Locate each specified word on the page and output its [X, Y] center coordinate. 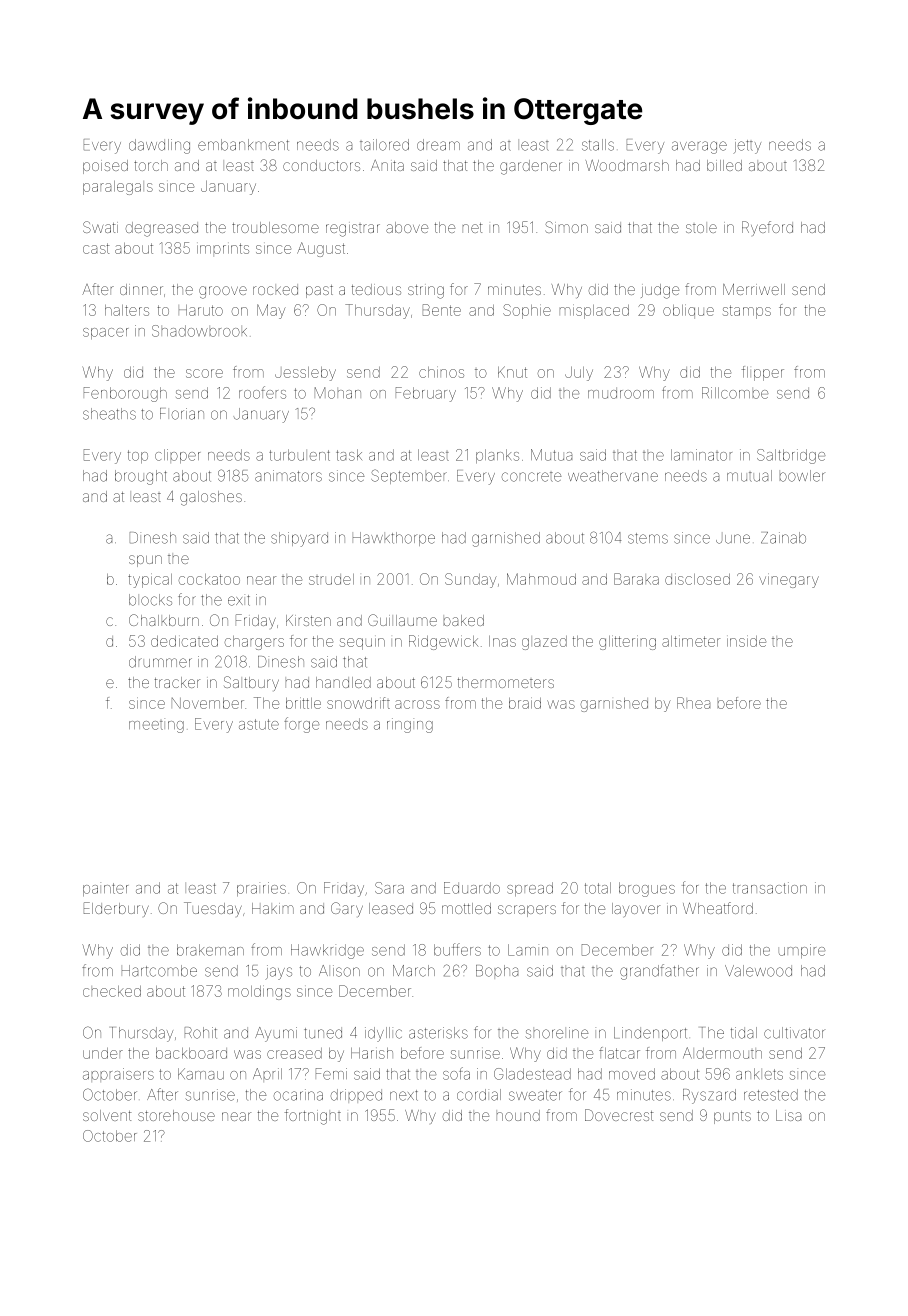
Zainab [783, 538]
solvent [107, 1115]
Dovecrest [619, 1115]
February [426, 394]
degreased [162, 229]
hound [518, 1115]
